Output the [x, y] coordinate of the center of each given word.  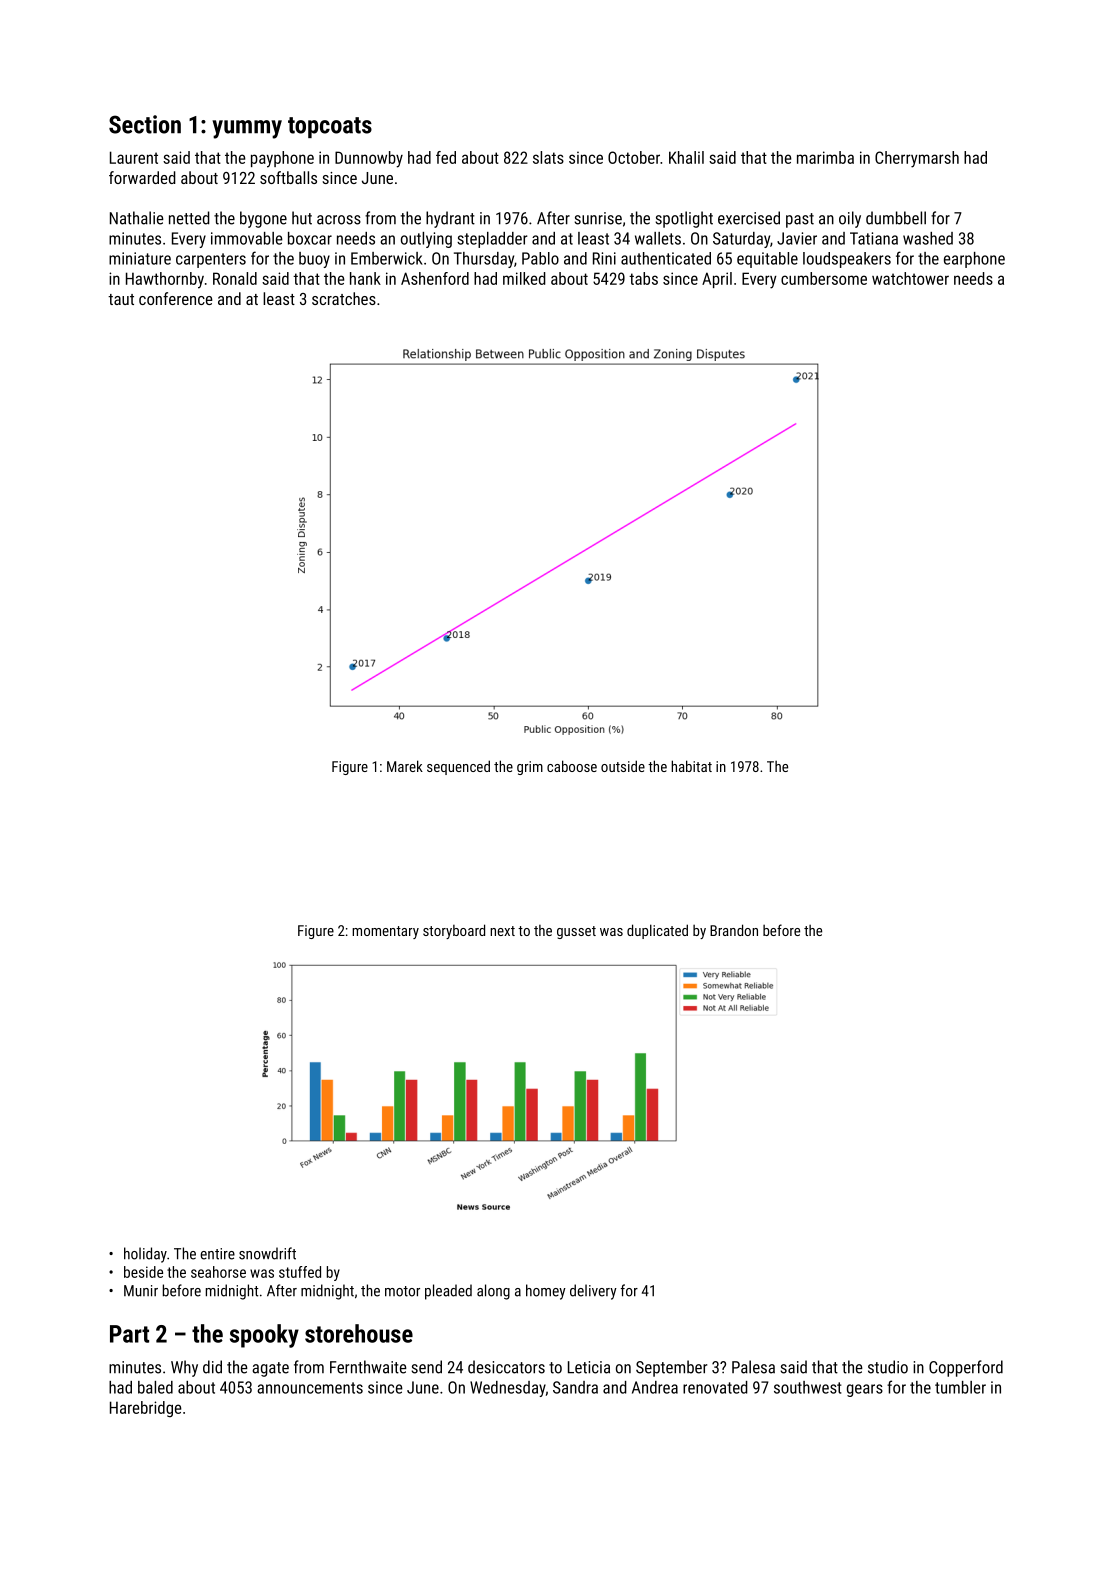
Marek [405, 766]
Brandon [734, 930]
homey [546, 1292]
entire [217, 1254]
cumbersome [824, 278]
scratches [344, 298]
